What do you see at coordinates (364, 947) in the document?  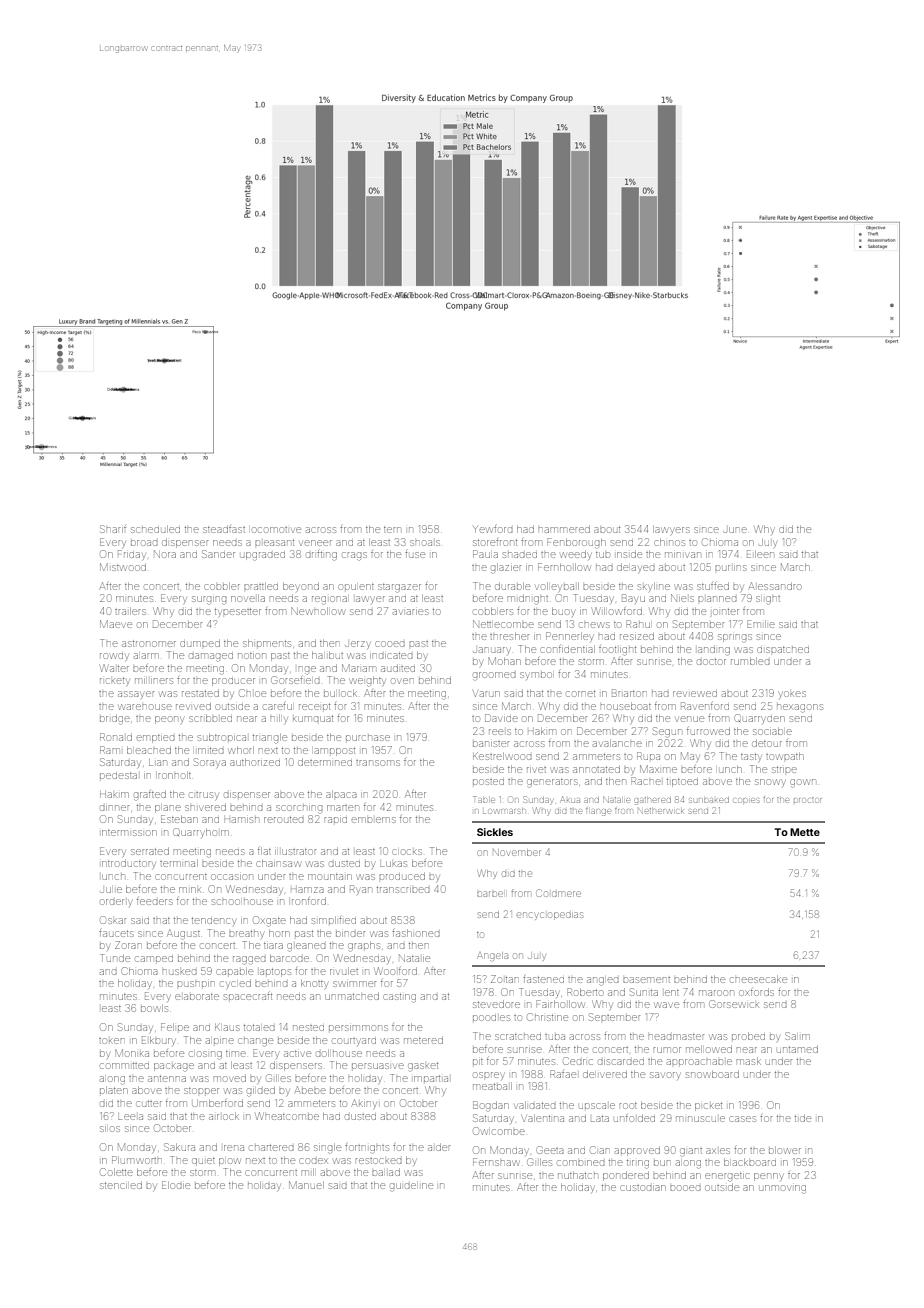 I see `graphs` at bounding box center [364, 947].
